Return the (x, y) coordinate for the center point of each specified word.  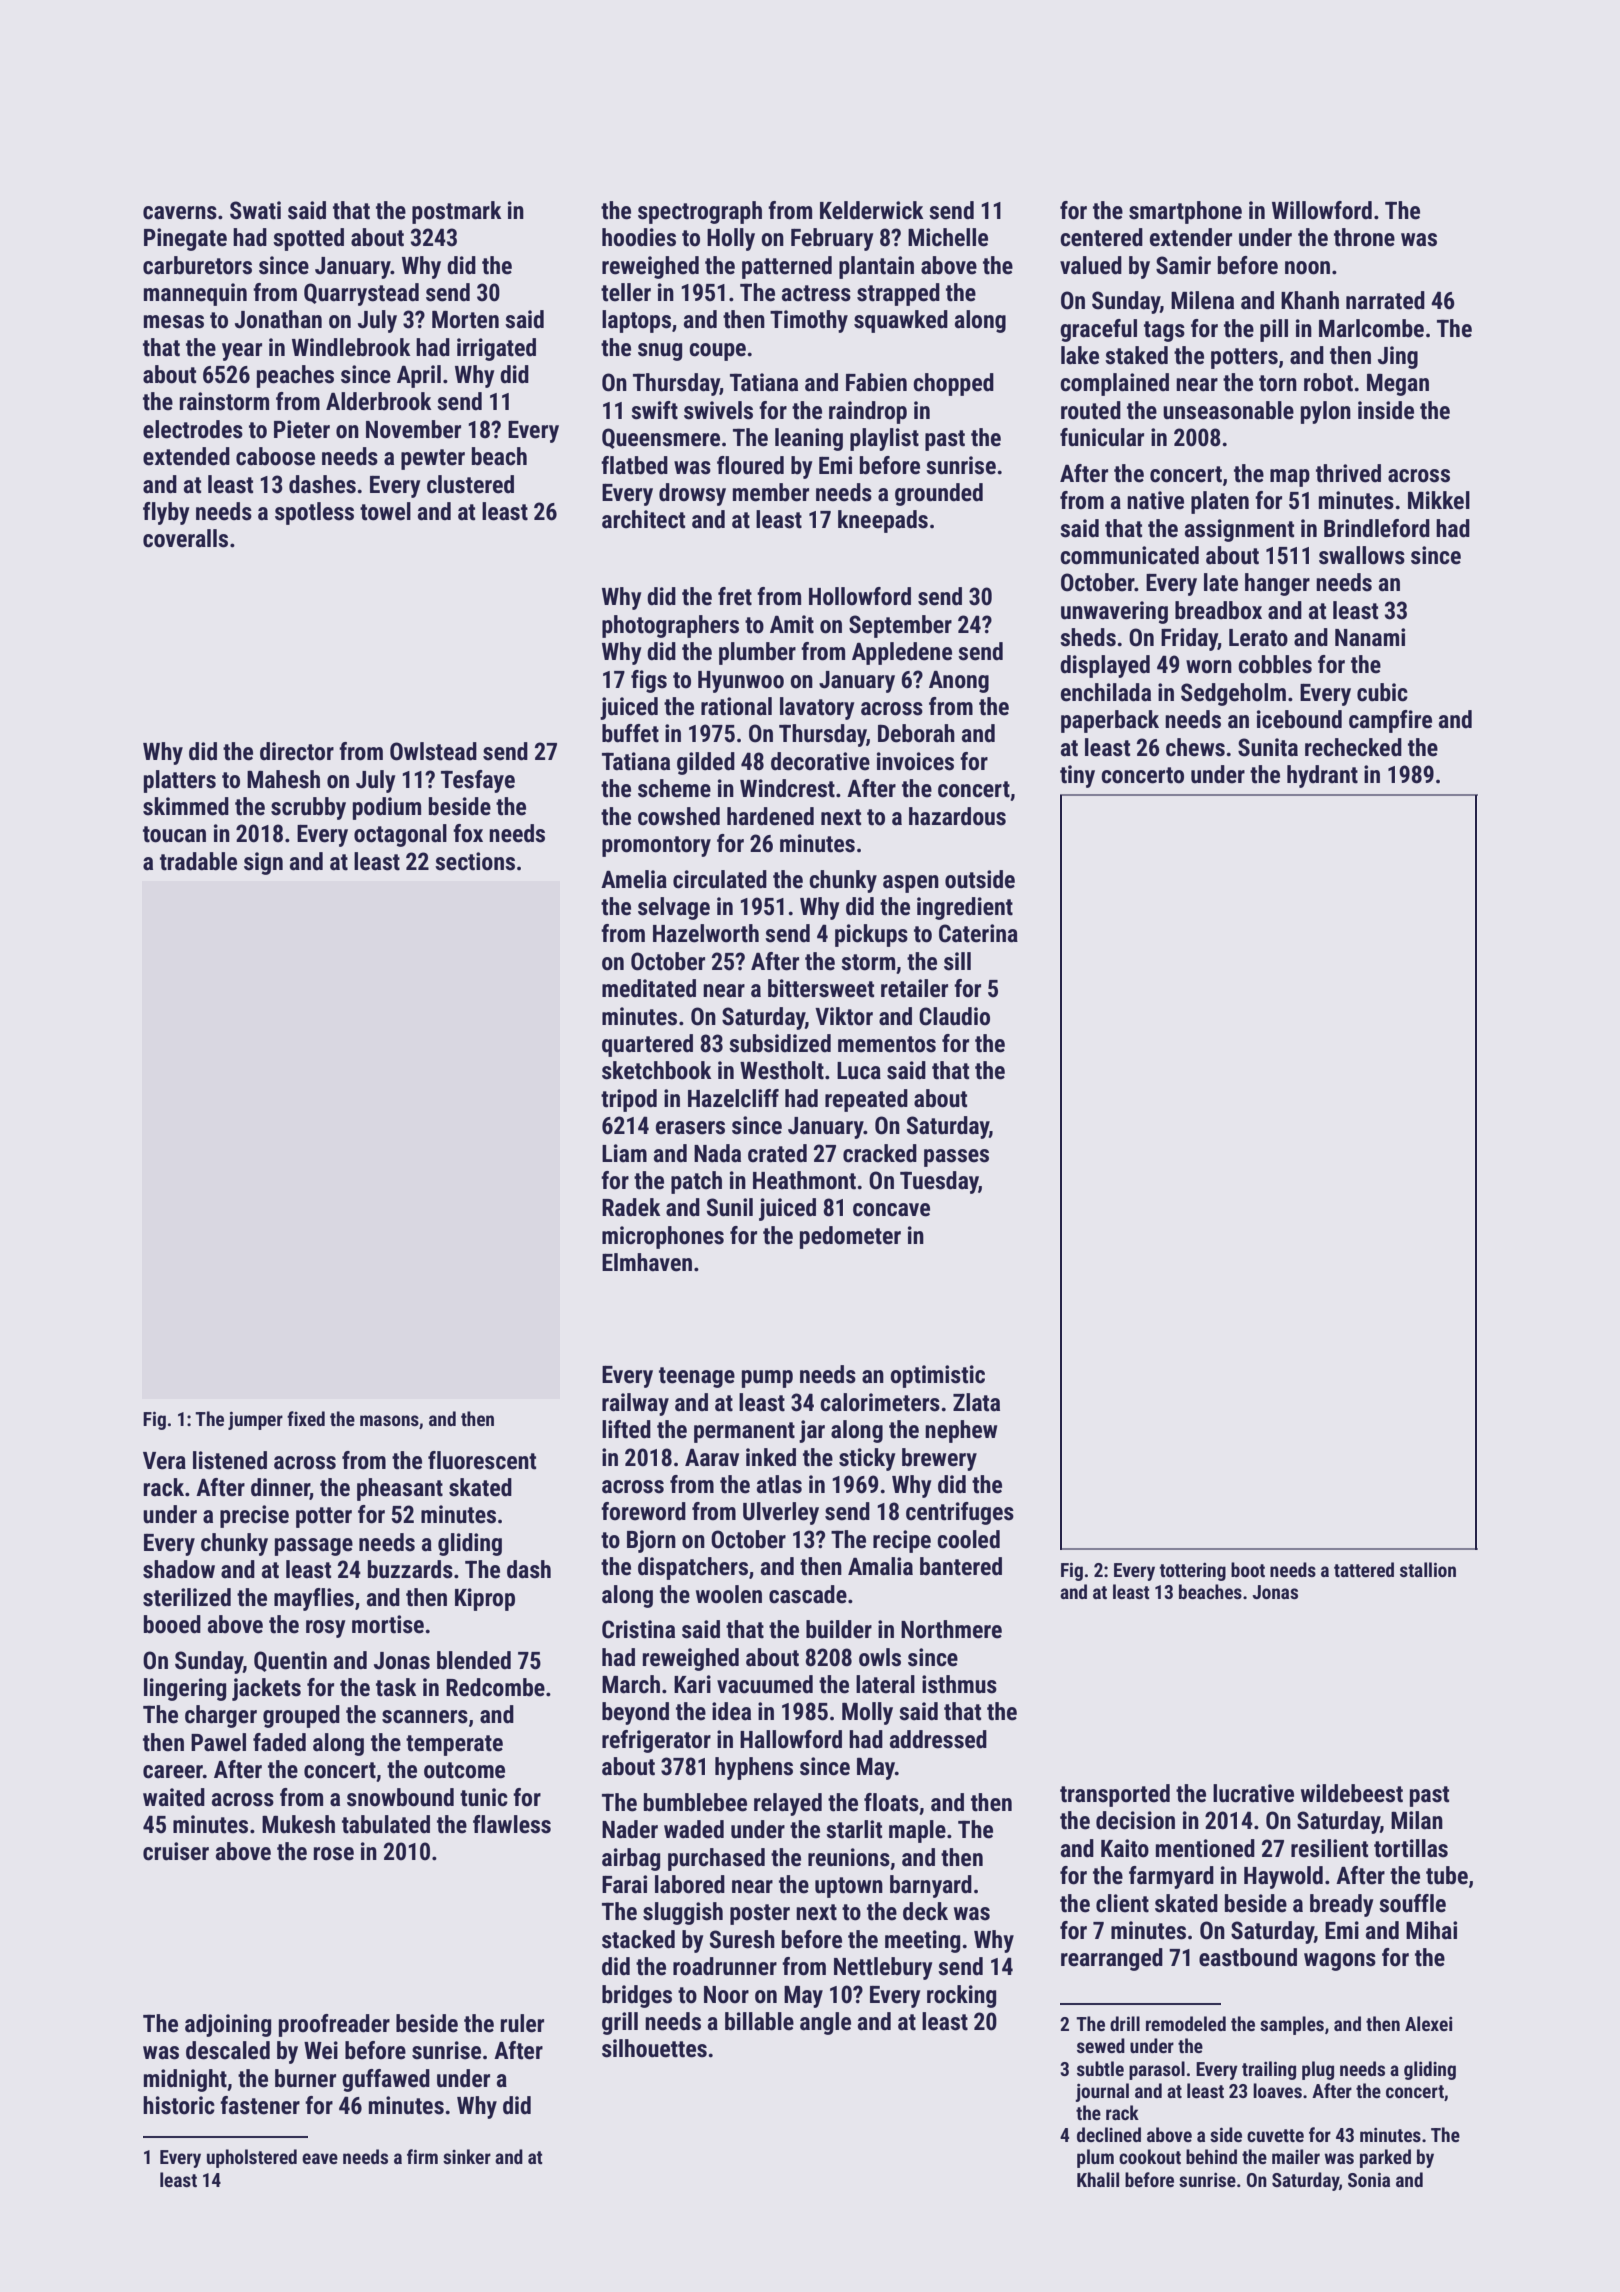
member (771, 492)
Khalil (1098, 2179)
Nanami (1370, 637)
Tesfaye (478, 781)
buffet (630, 733)
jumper (255, 1421)
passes (956, 1158)
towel (385, 511)
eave (320, 2158)
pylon (1326, 412)
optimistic (937, 1376)
